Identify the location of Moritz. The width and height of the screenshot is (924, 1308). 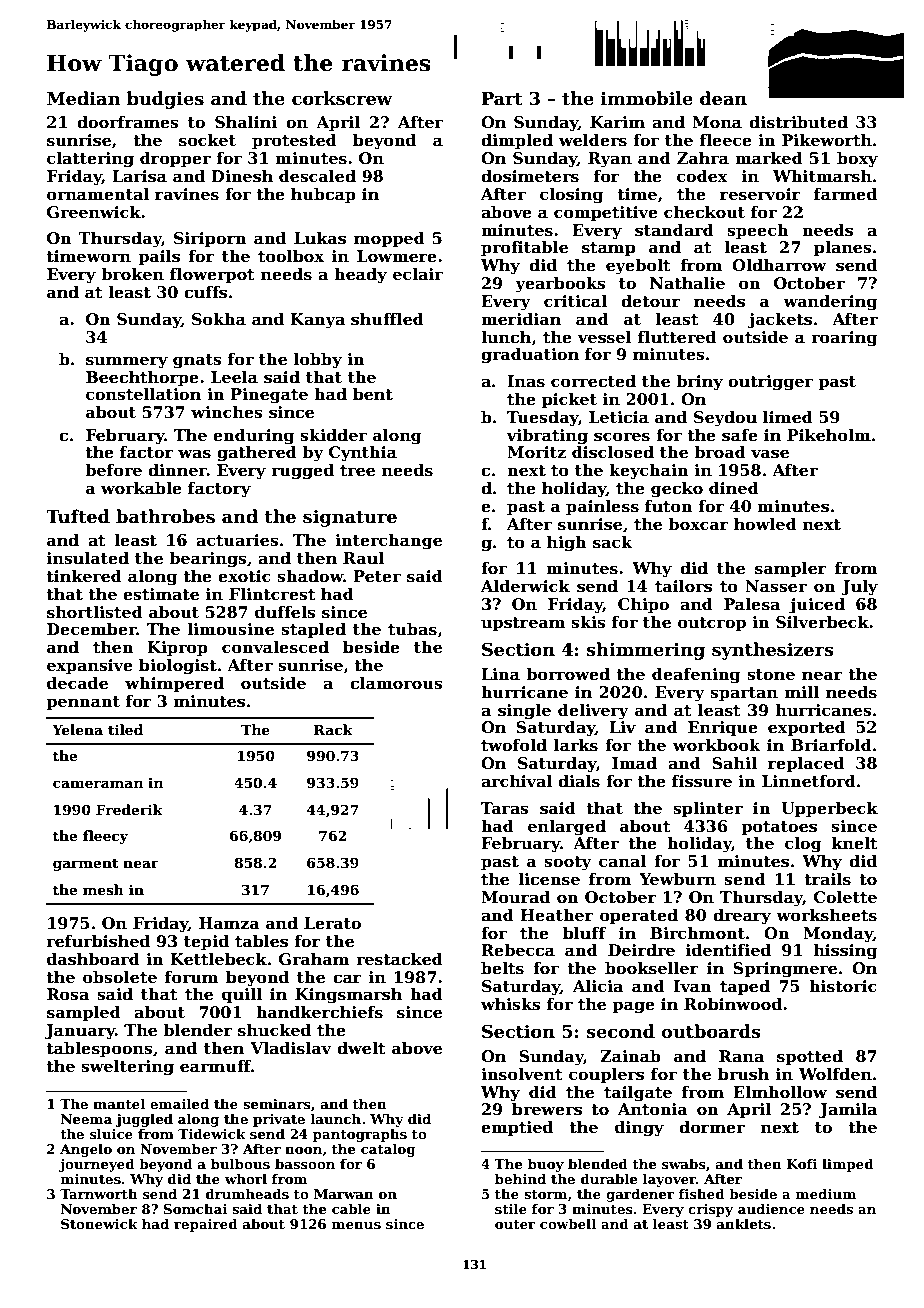
(536, 452).
